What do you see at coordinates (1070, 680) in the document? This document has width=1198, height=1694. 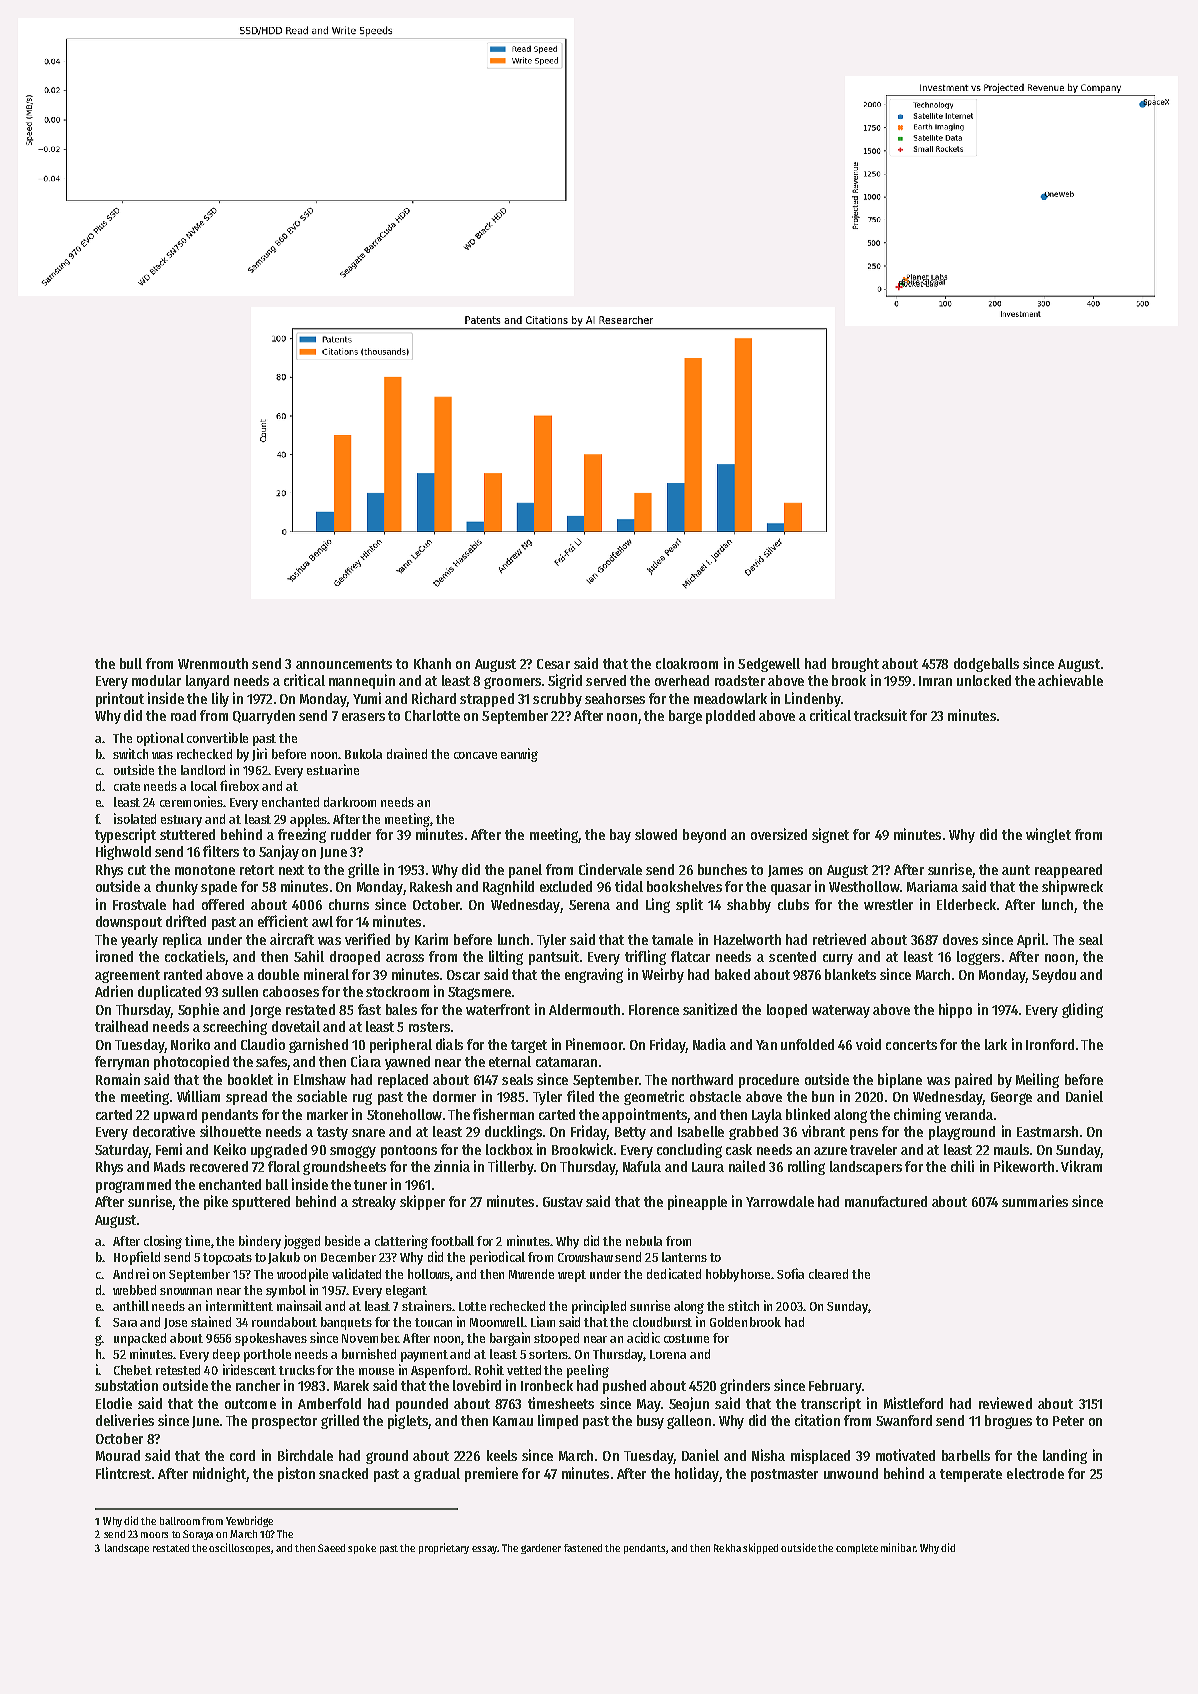 I see `achievable` at bounding box center [1070, 680].
